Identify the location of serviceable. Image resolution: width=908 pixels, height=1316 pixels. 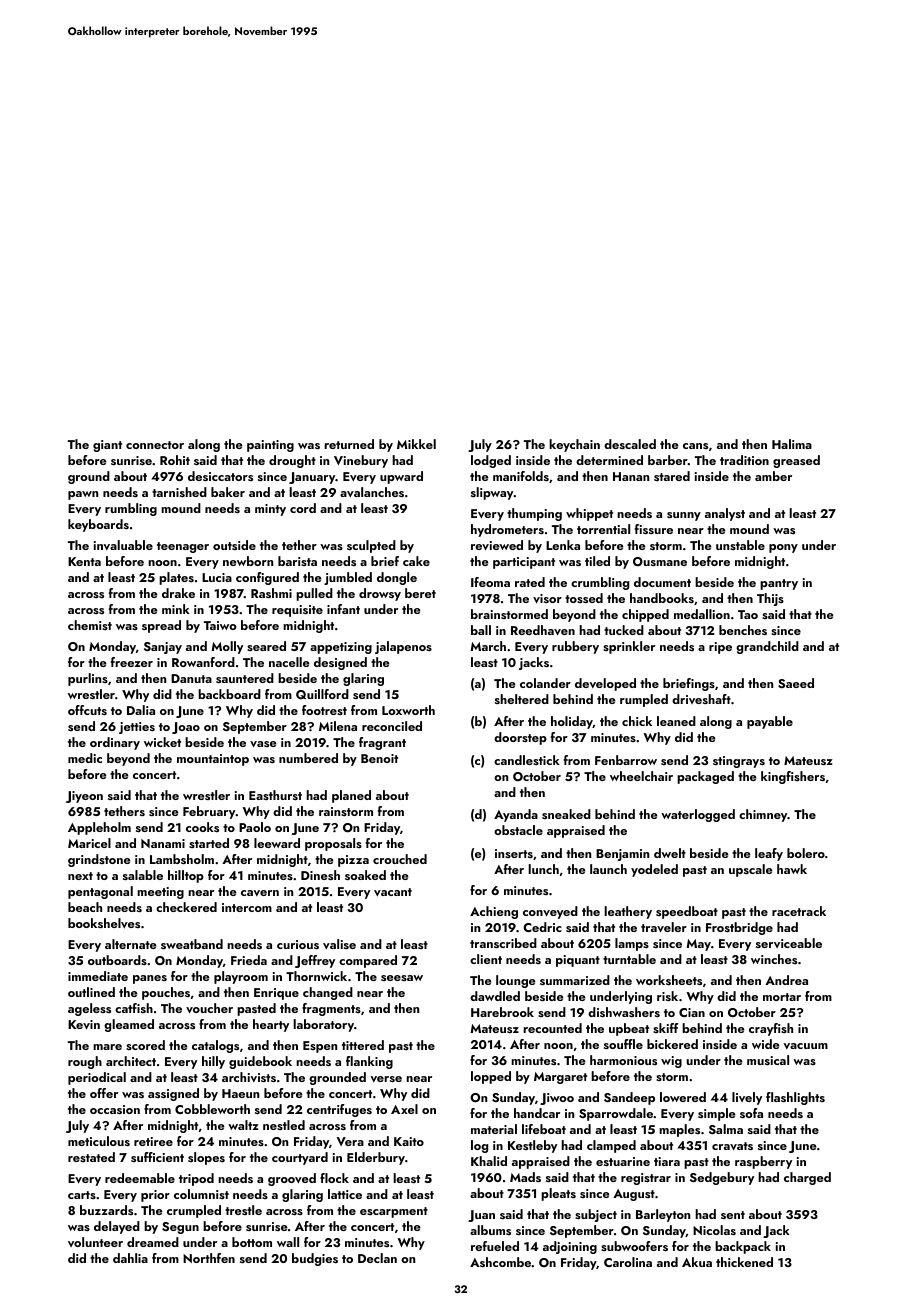
(789, 943).
